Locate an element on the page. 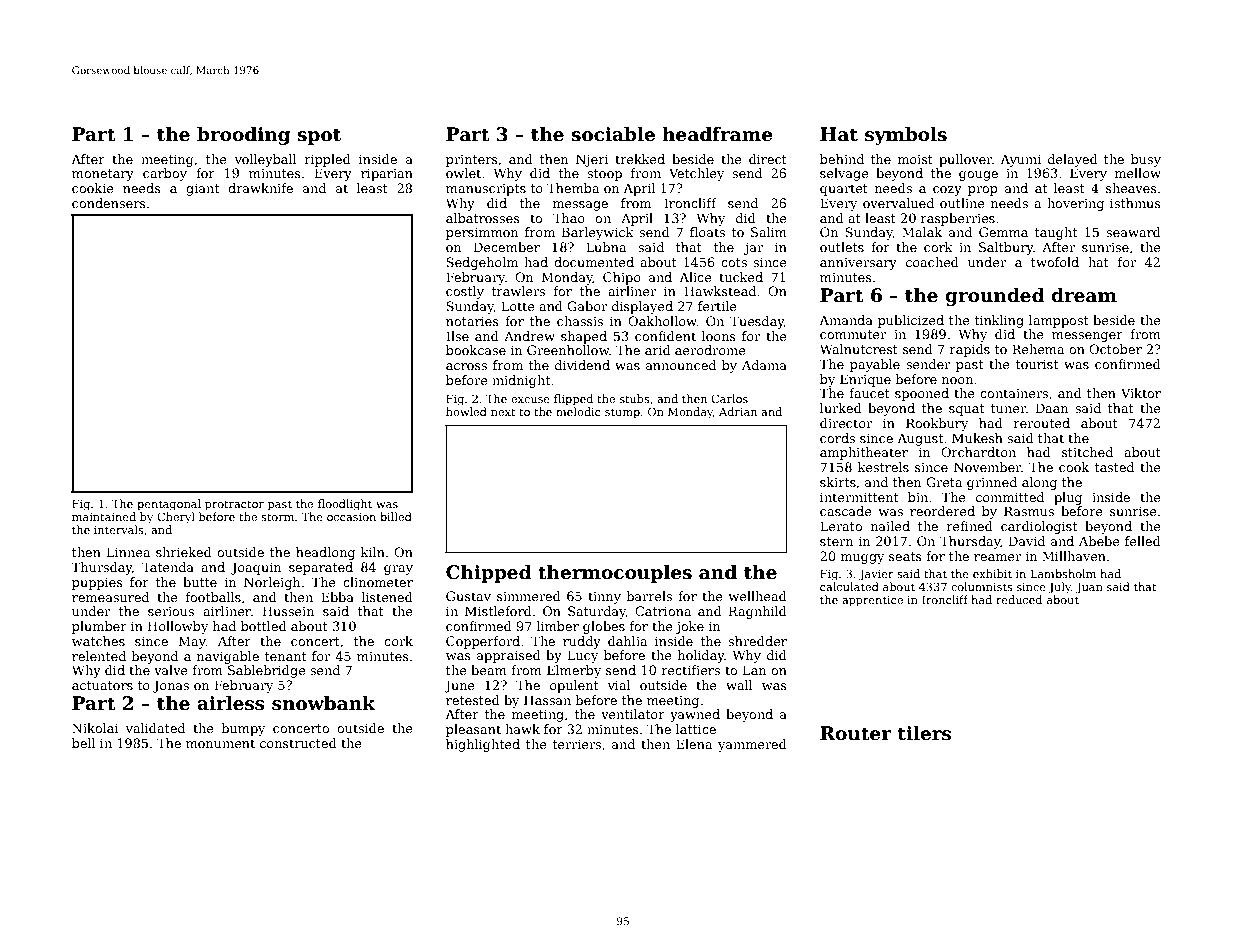 The width and height of the document is (1233, 952). Ilse is located at coordinates (457, 336).
